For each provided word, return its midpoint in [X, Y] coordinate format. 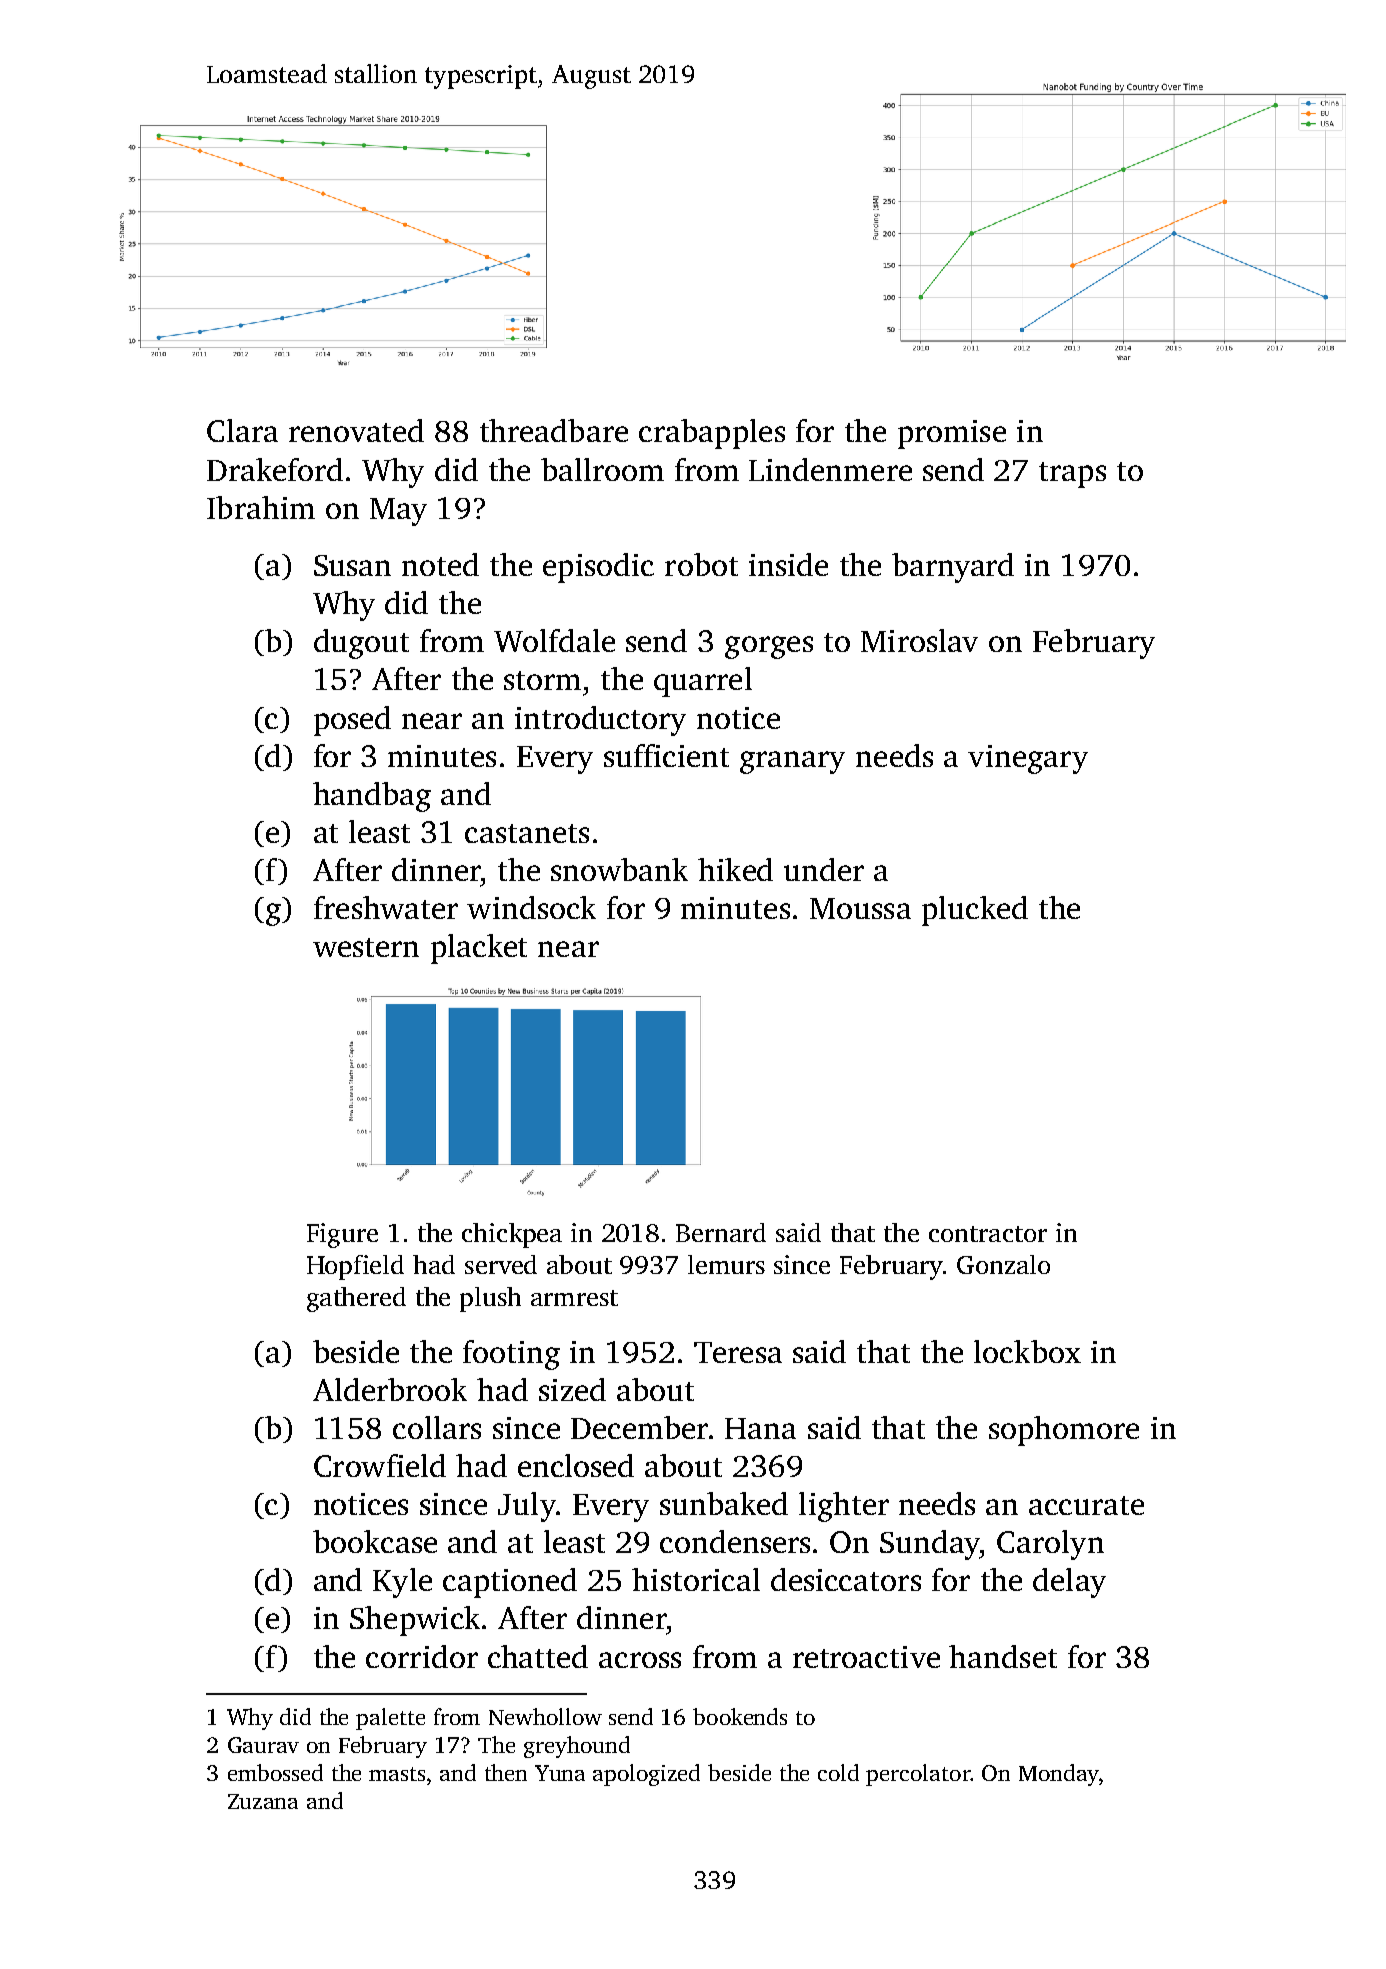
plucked [975, 911]
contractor [988, 1234]
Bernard [721, 1232]
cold [838, 1772]
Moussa [860, 908]
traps [1072, 475]
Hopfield [355, 1267]
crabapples [712, 434]
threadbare [554, 430]
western [366, 947]
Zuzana [263, 1801]
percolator [918, 1775]
